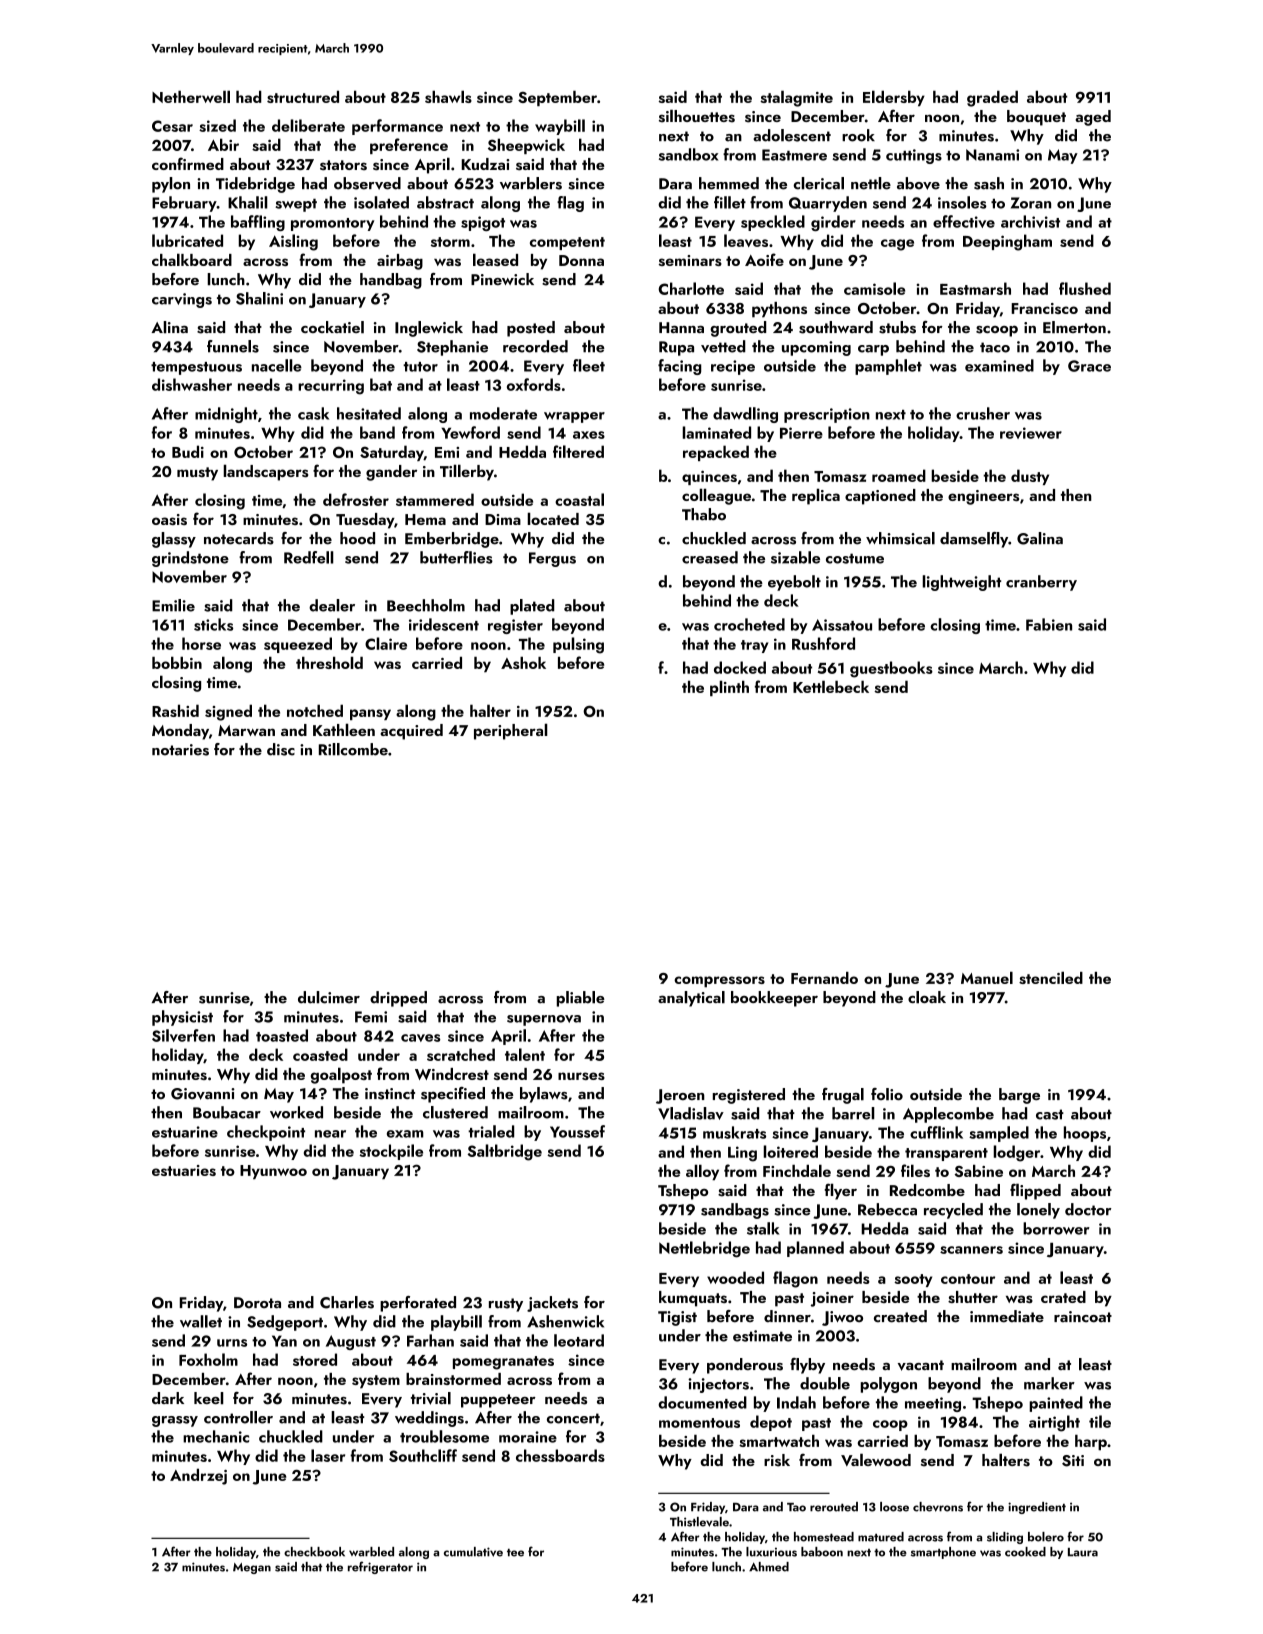 This screenshot has width=1263, height=1634. I want to click on Laura, so click(1083, 1552).
